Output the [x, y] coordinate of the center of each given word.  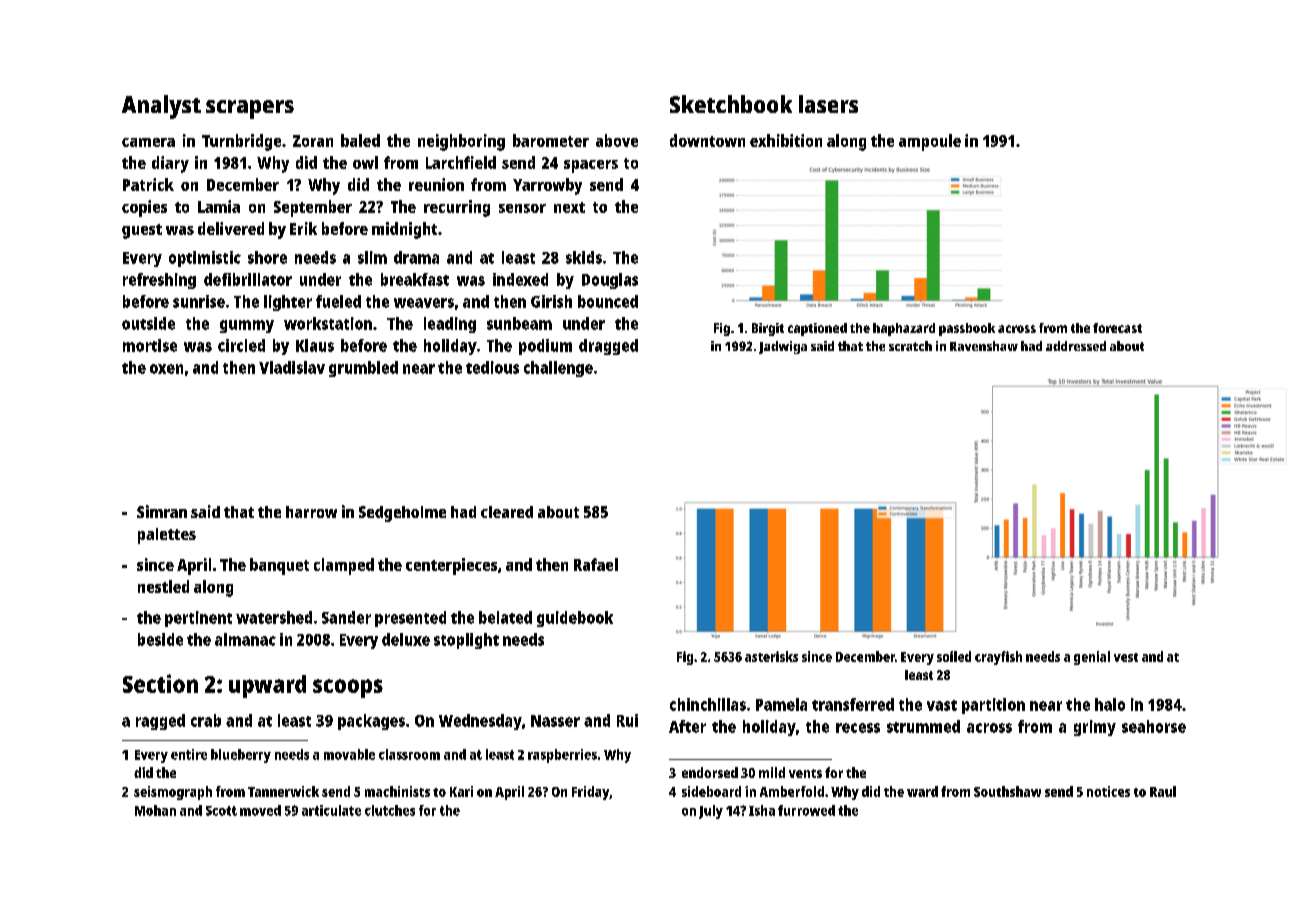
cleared [507, 512]
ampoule [930, 142]
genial [1092, 658]
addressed [1076, 346]
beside [160, 639]
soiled [954, 656]
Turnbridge [241, 142]
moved [260, 810]
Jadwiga [783, 347]
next [569, 207]
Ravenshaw [984, 346]
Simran [162, 511]
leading [450, 325]
